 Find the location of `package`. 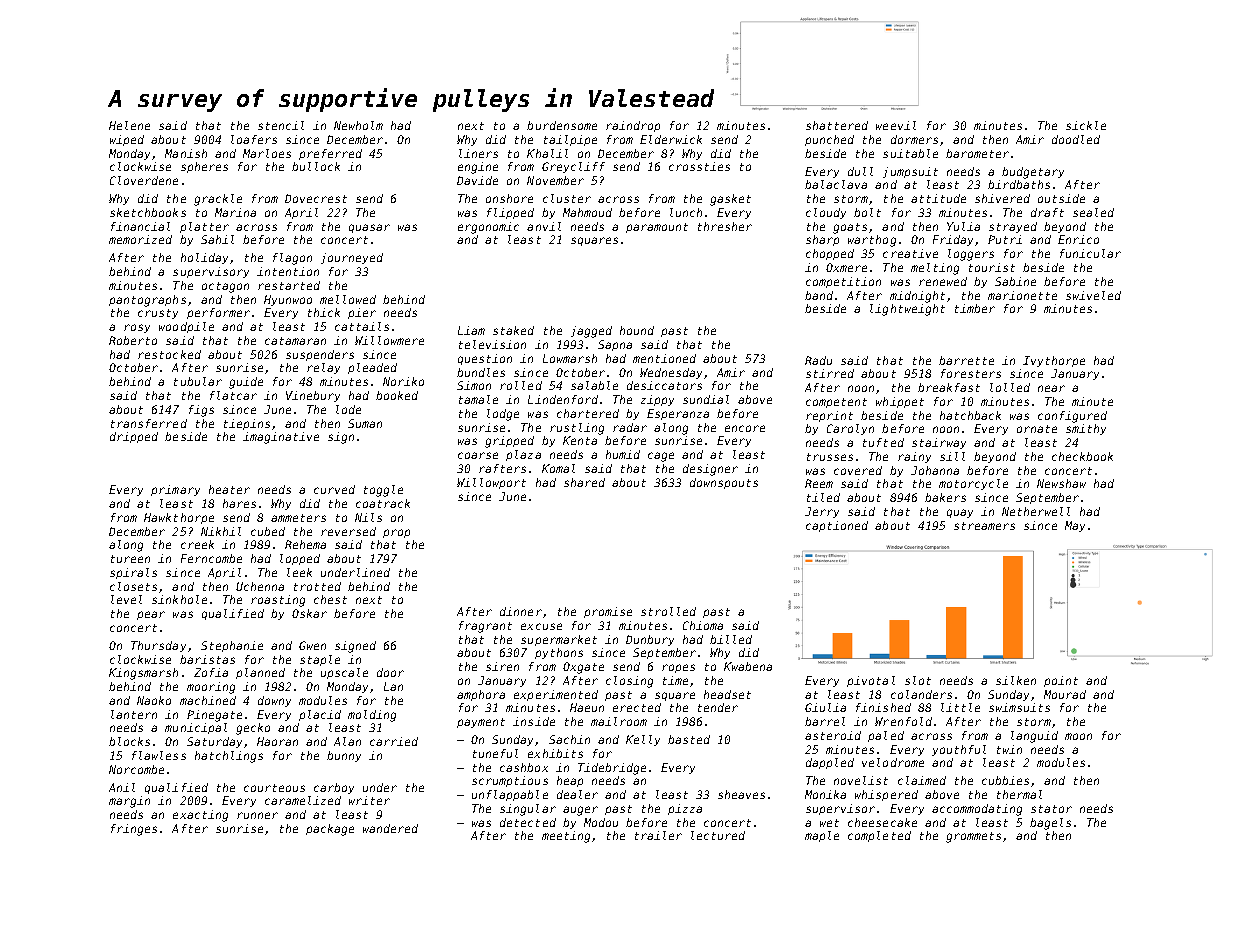

package is located at coordinates (330, 830).
